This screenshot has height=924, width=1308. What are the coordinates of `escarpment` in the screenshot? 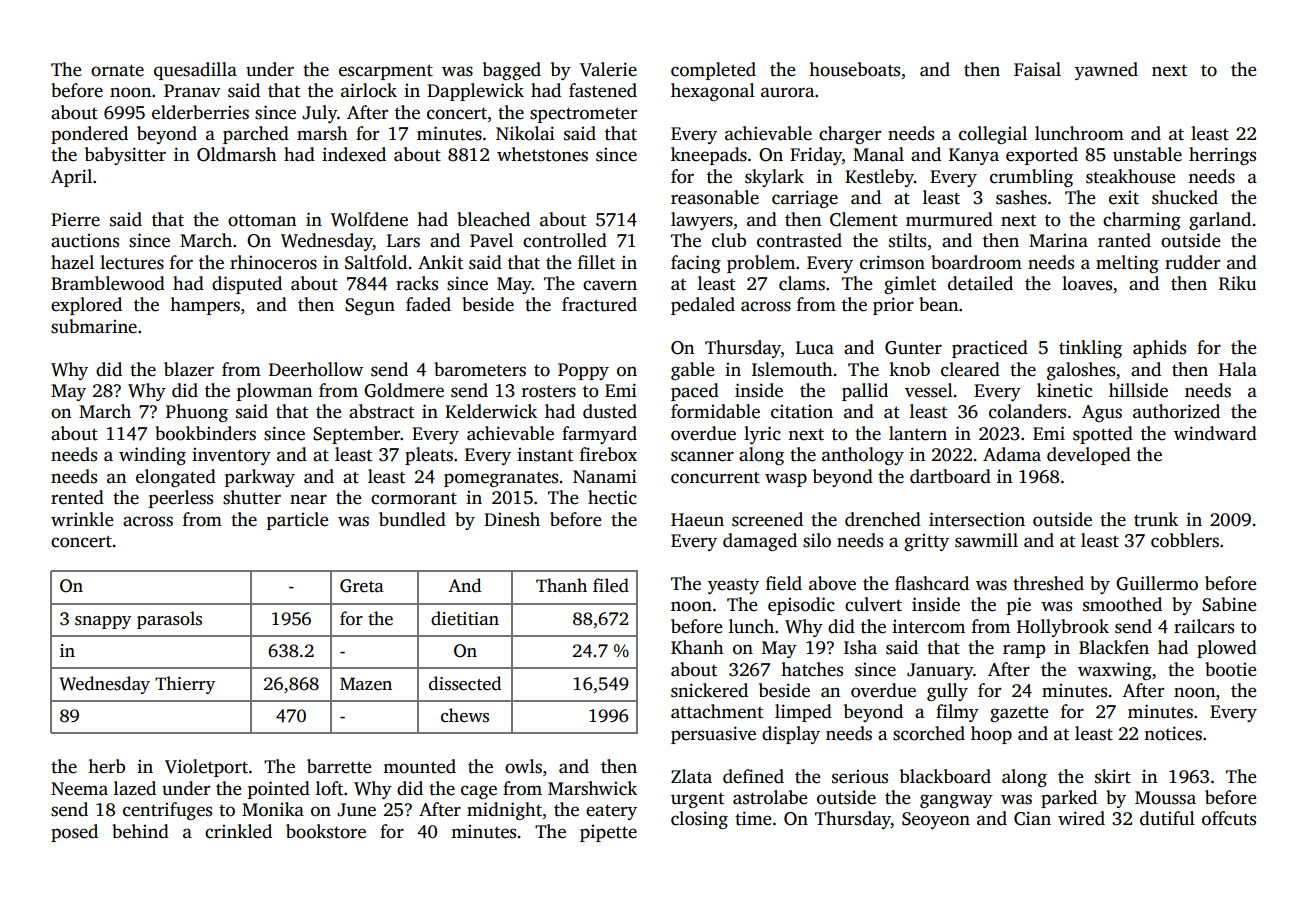 It's located at (386, 72).
